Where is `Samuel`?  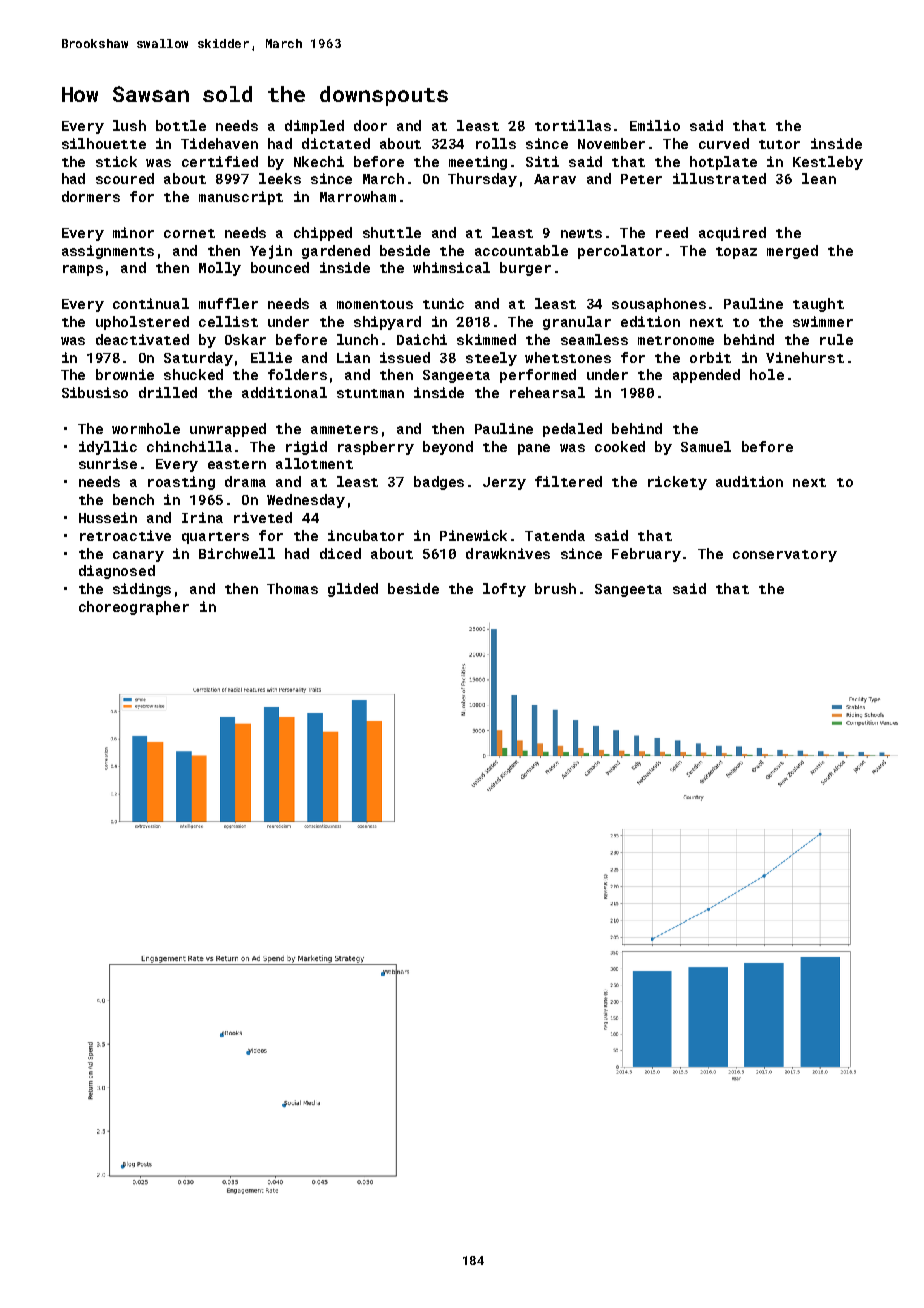 Samuel is located at coordinates (706, 446).
